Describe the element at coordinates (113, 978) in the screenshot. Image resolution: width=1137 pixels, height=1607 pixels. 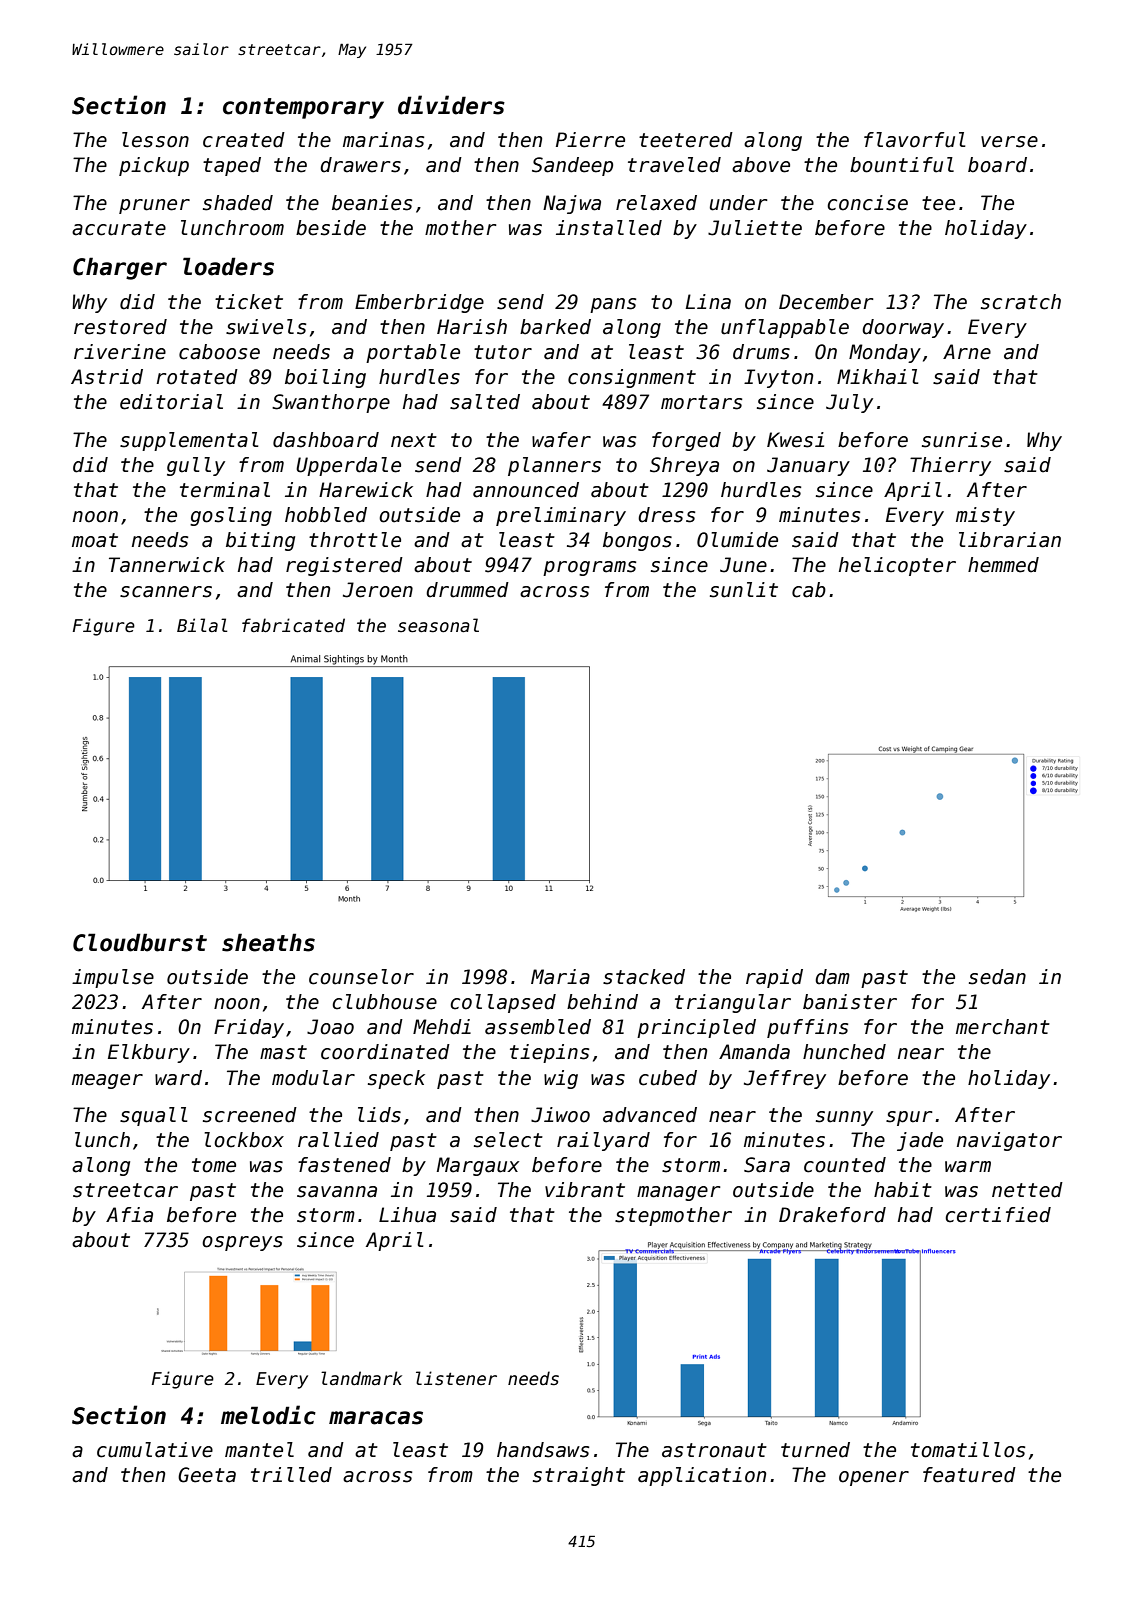
I see `impulse` at that location.
